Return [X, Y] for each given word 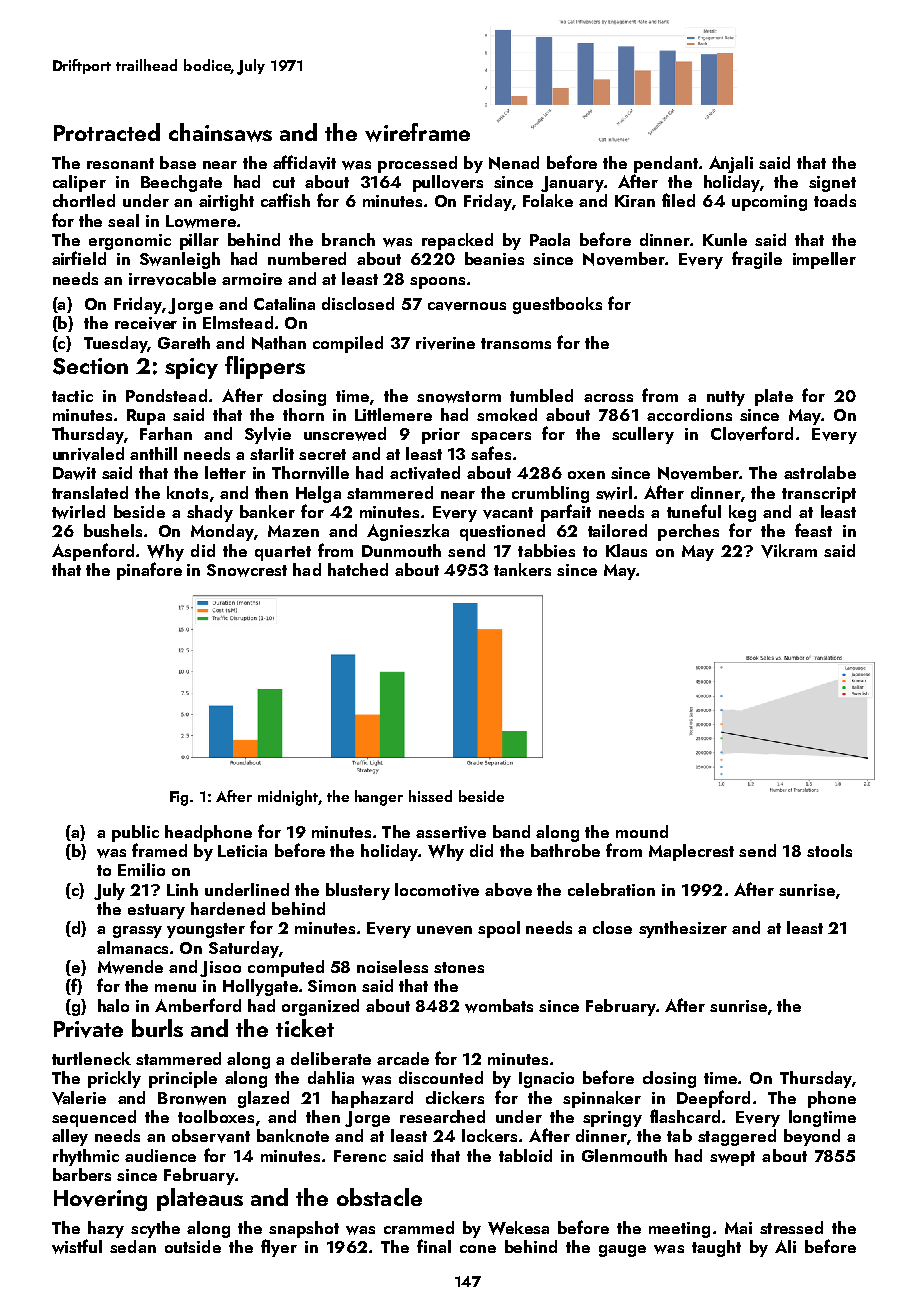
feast [813, 530]
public [135, 833]
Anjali [731, 164]
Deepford [713, 1099]
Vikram [789, 551]
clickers [455, 1097]
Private [88, 1029]
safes [491, 453]
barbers [82, 1174]
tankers [522, 569]
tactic [72, 396]
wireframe [417, 132]
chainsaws [220, 132]
